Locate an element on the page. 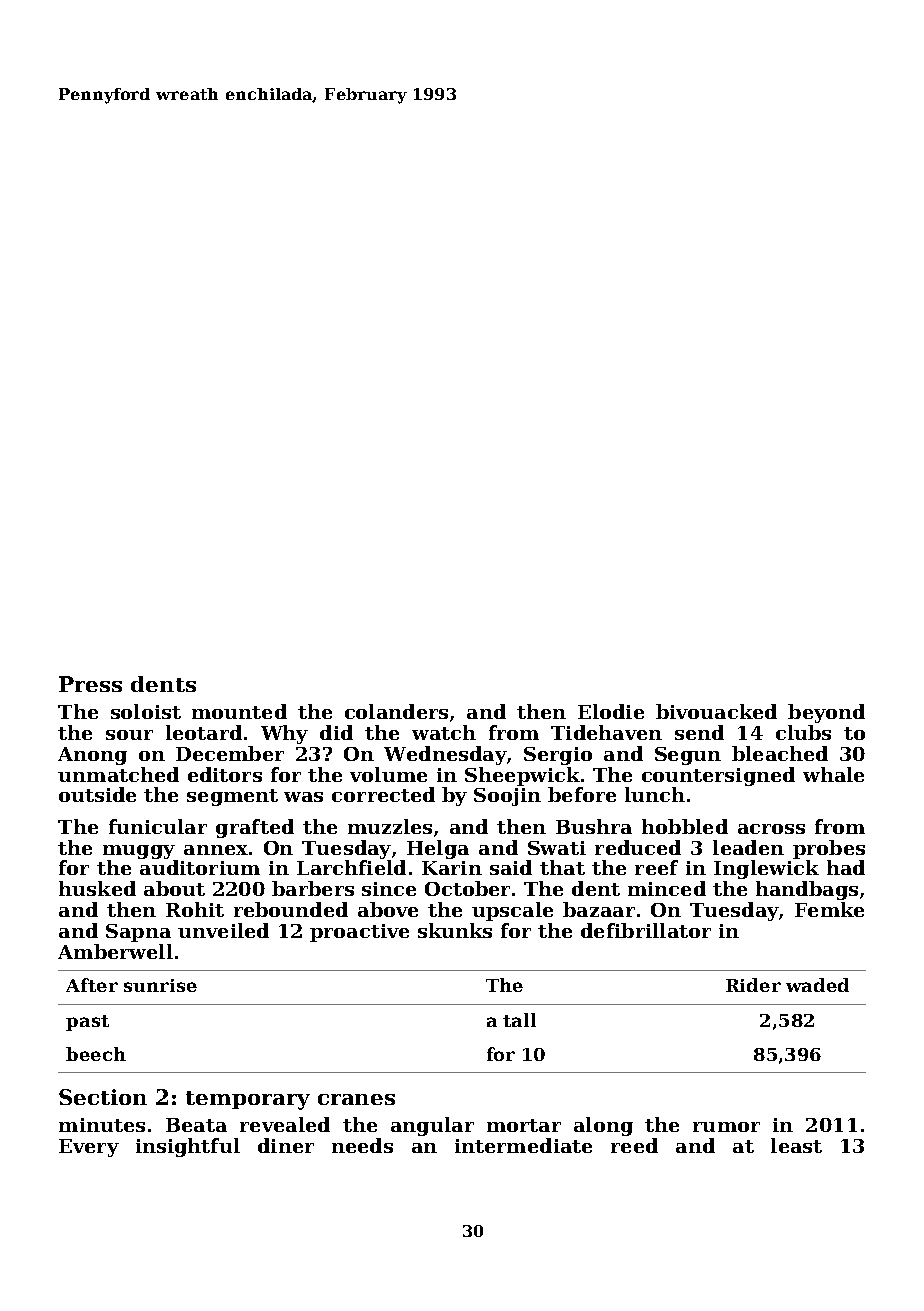  colanders is located at coordinates (396, 711).
